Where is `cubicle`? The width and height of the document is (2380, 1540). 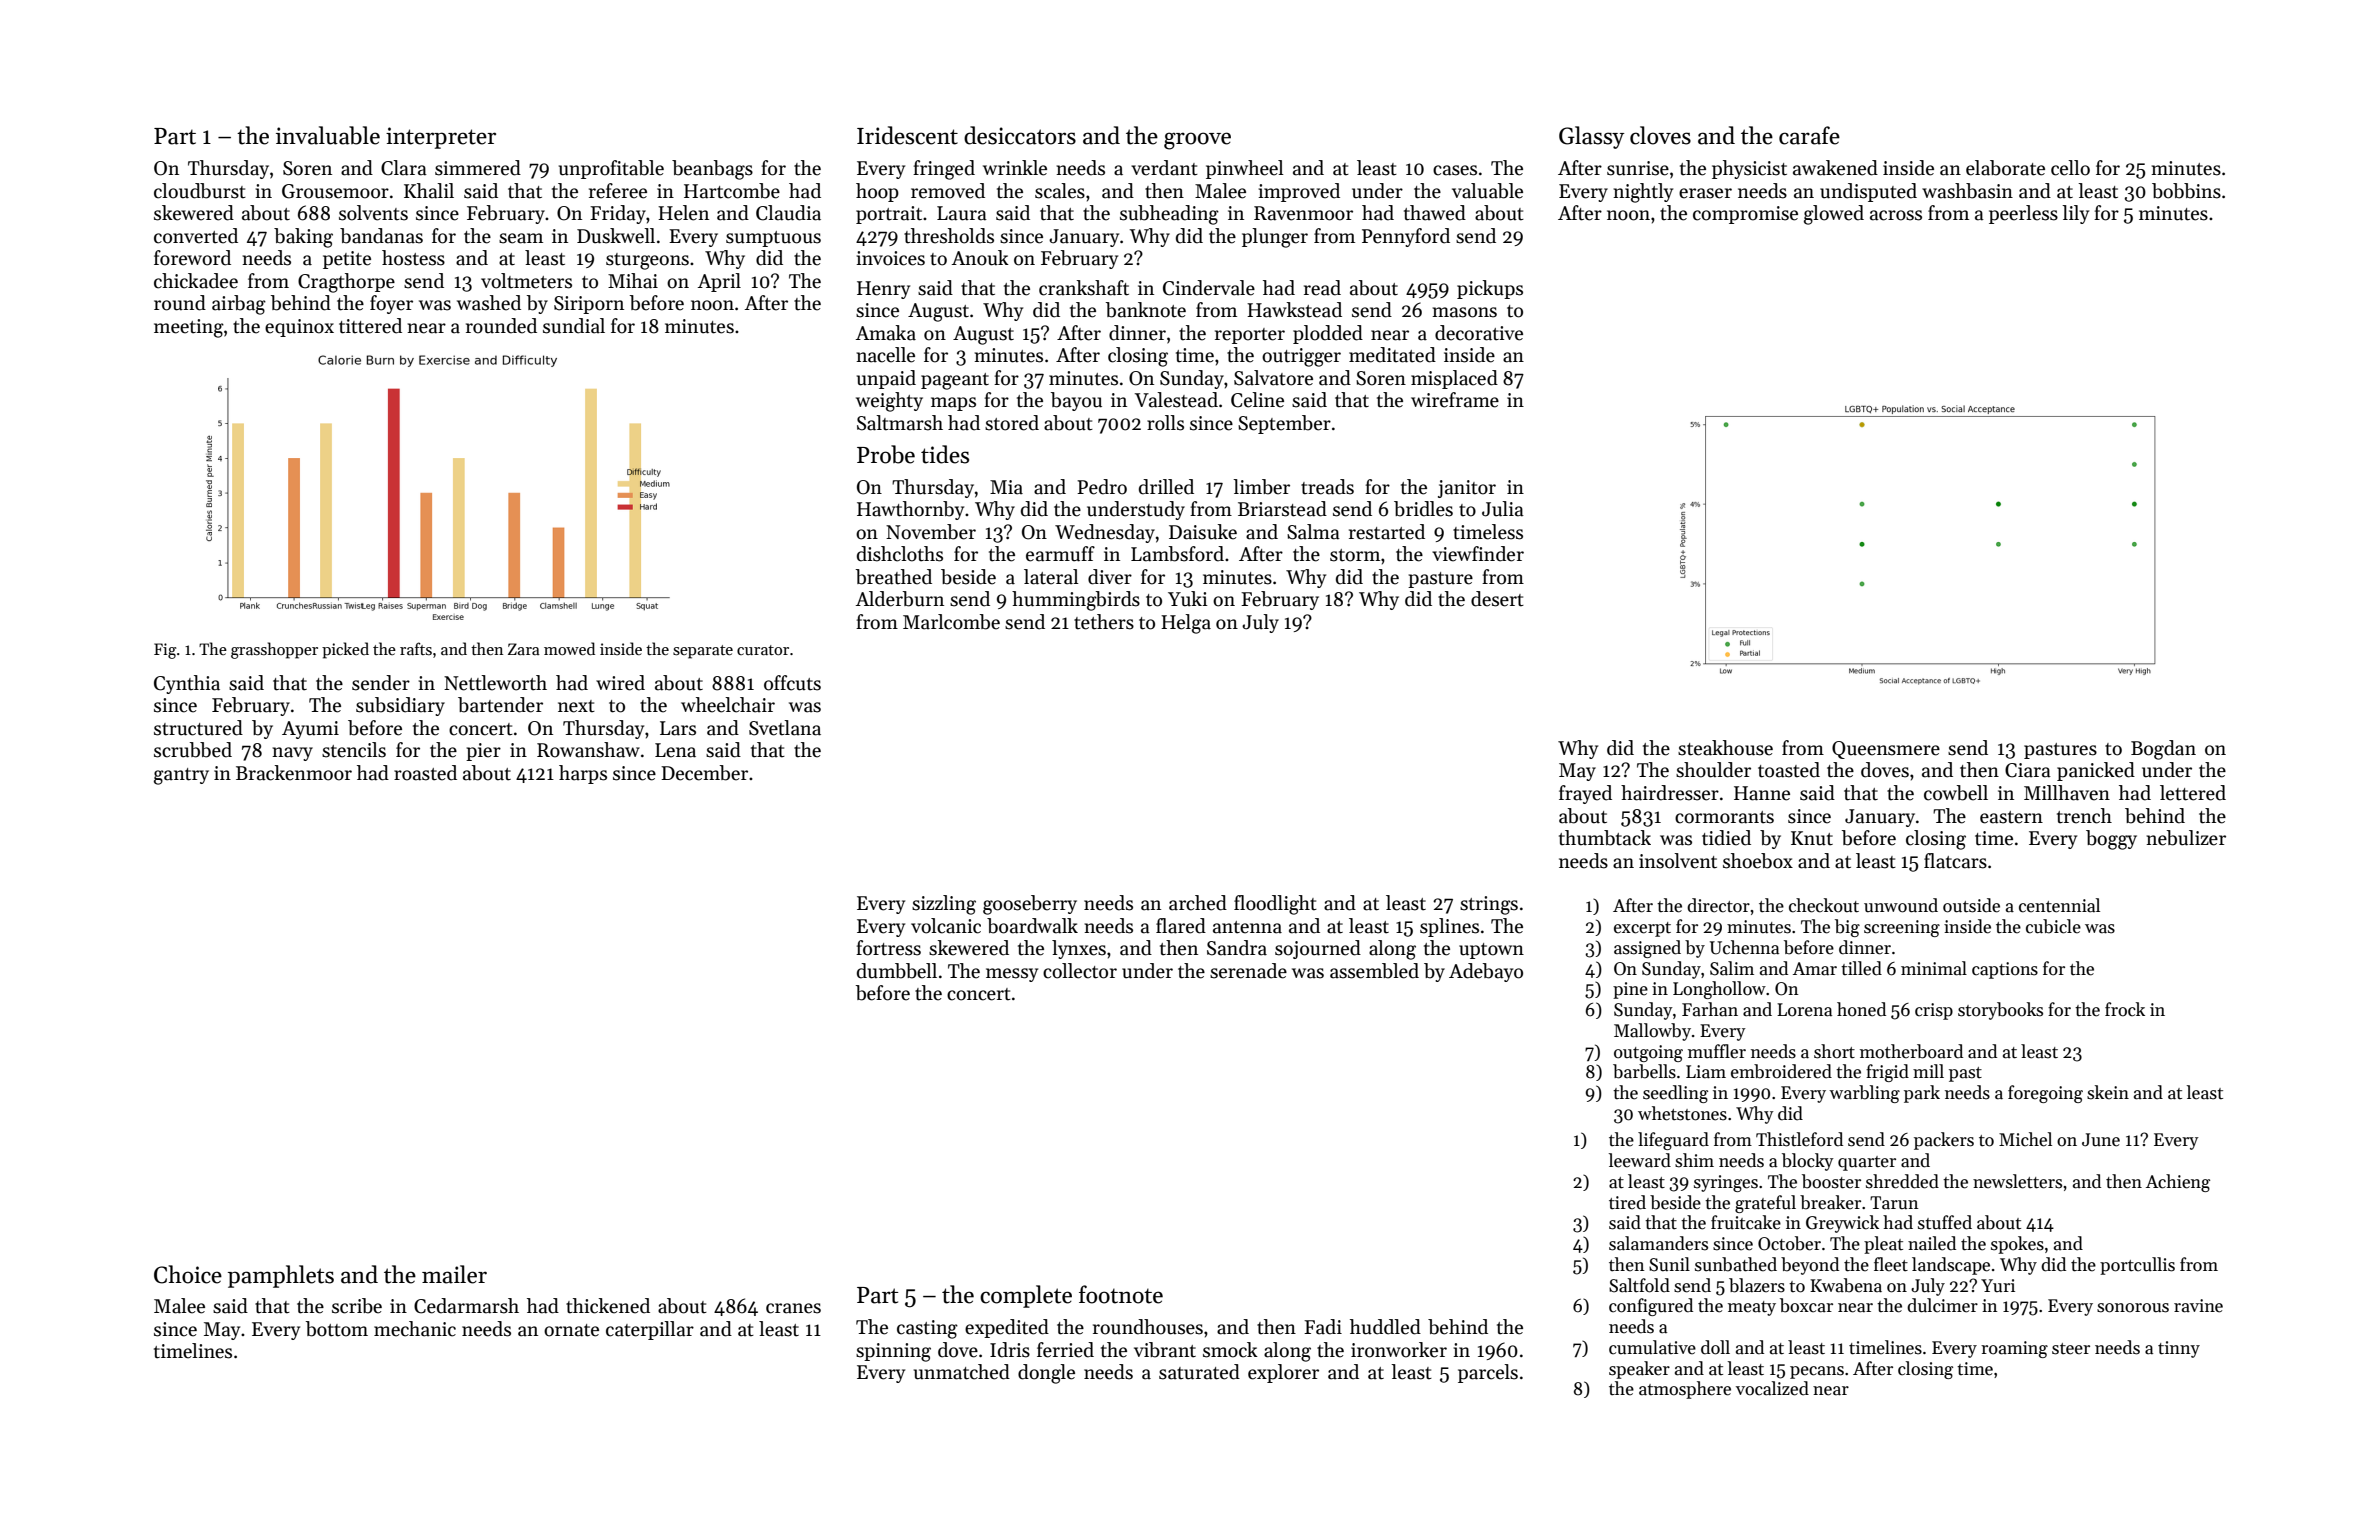
cubicle is located at coordinates (2053, 926).
